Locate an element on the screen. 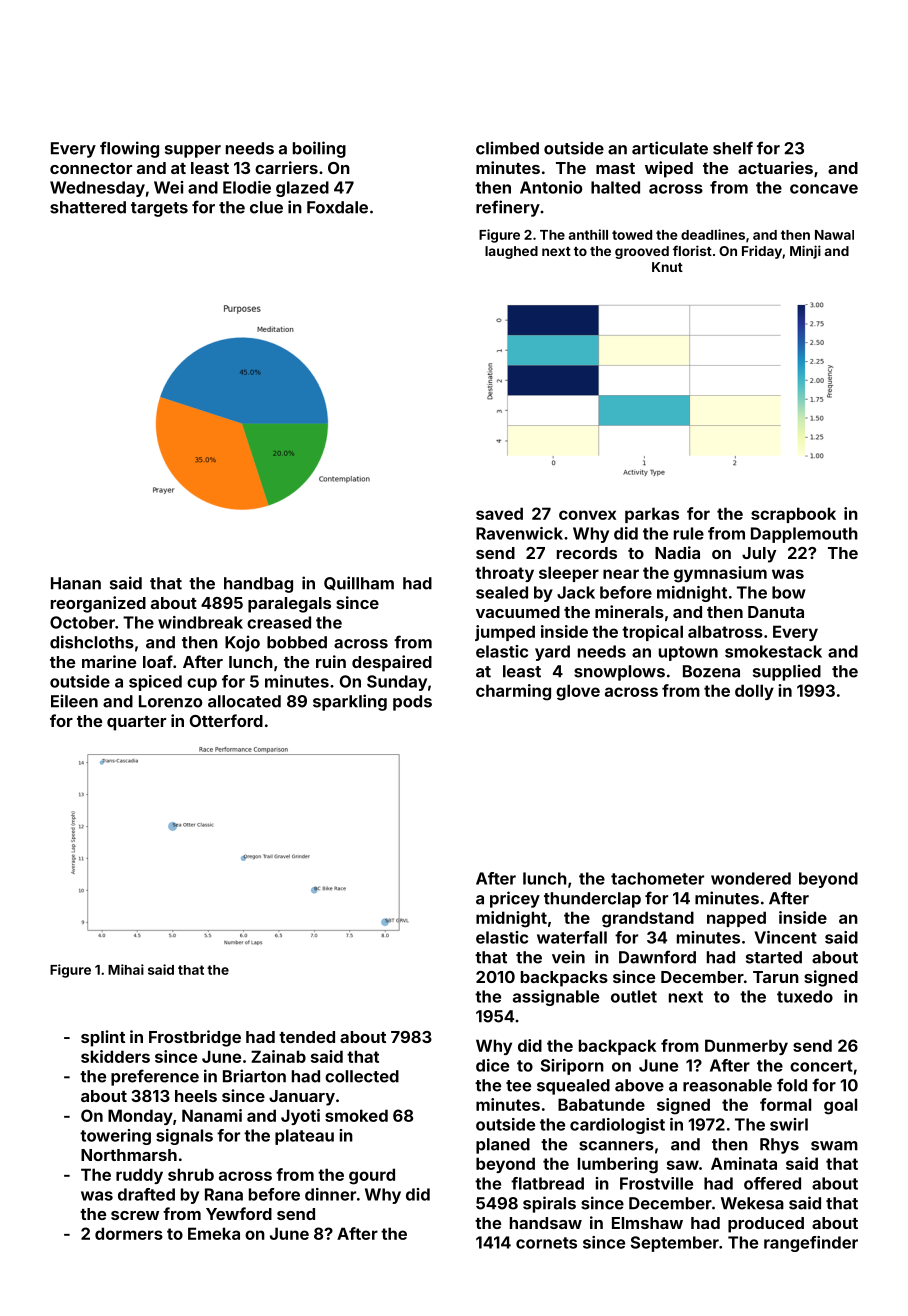 This screenshot has width=908, height=1316. pods is located at coordinates (412, 703).
